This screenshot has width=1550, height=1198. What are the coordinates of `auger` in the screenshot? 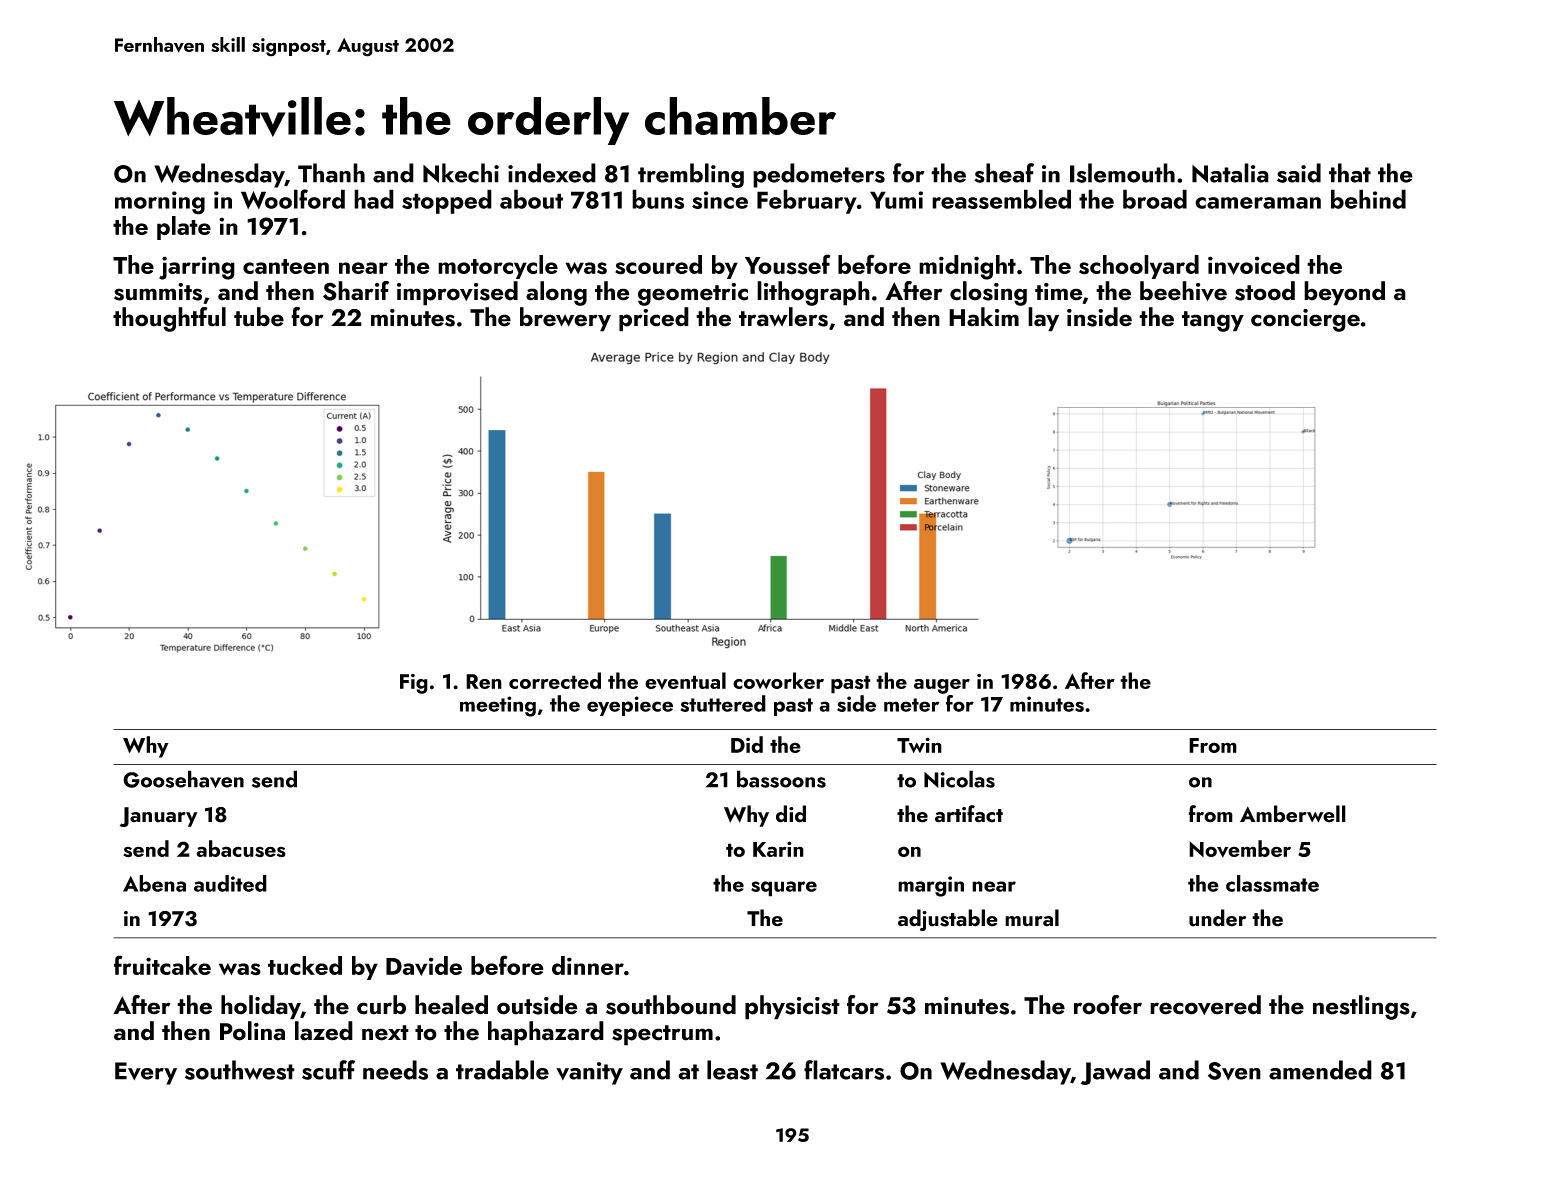 It's located at (942, 686).
